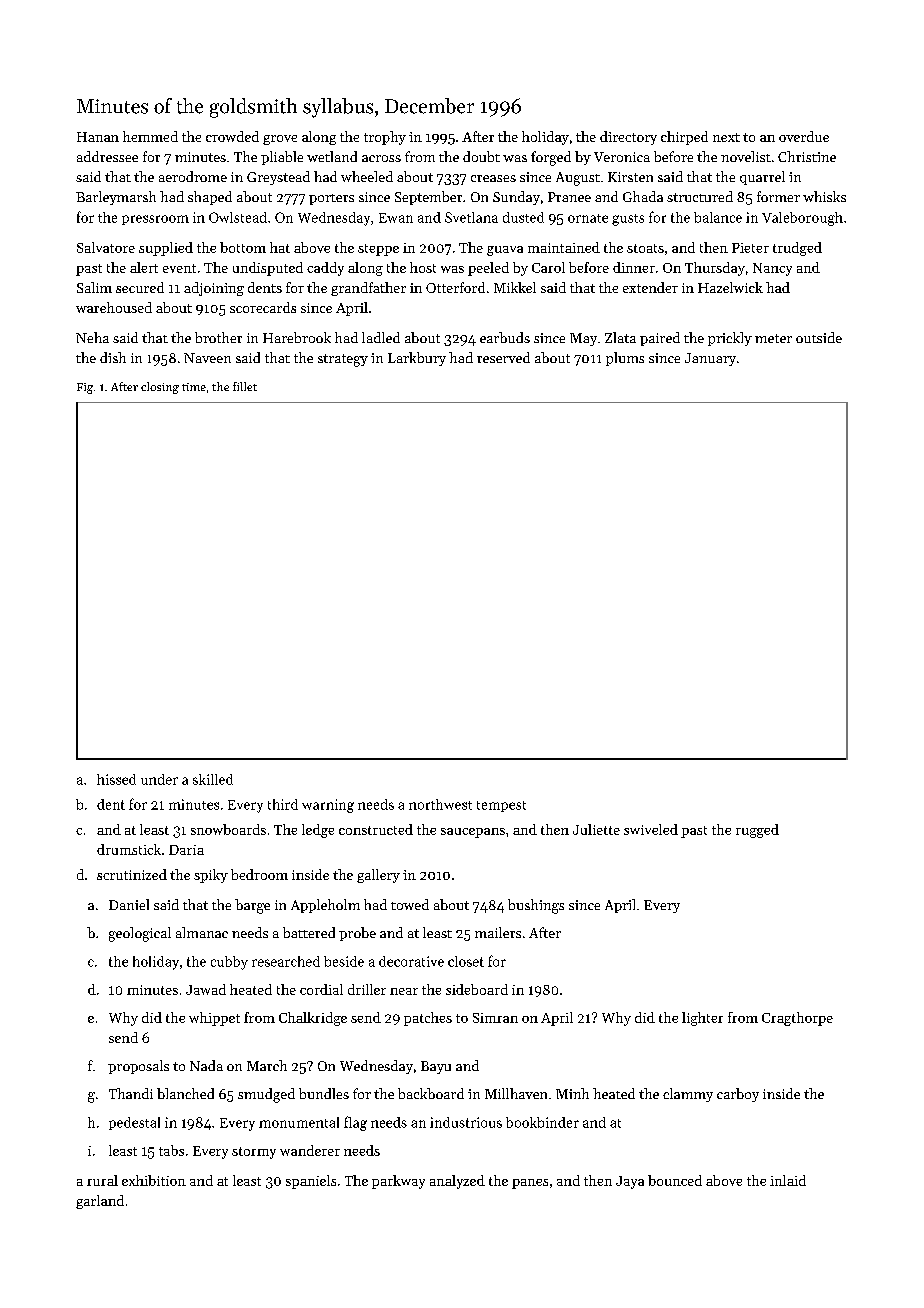 The width and height of the page is (924, 1308). I want to click on Cragthorpe, so click(797, 1019).
